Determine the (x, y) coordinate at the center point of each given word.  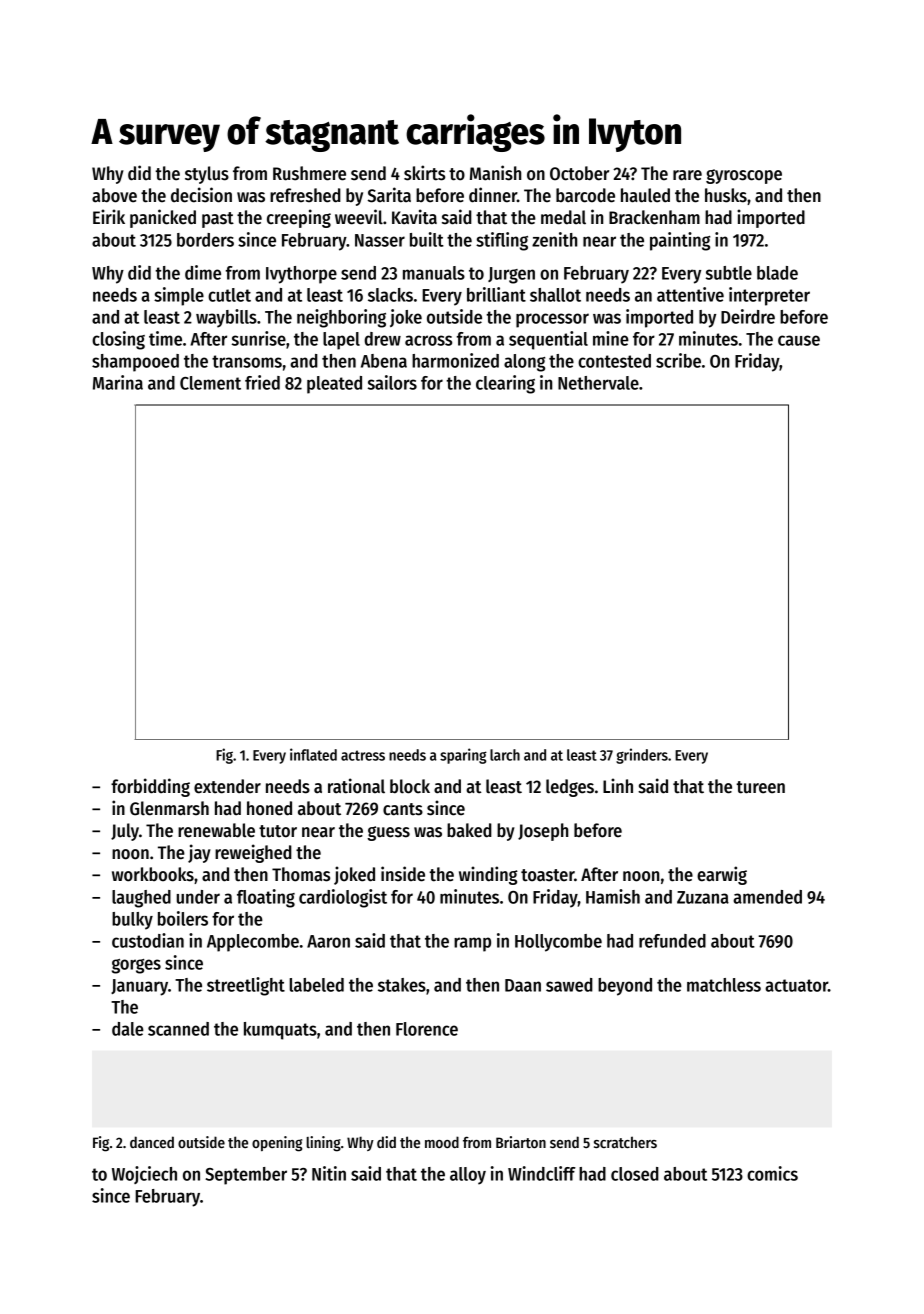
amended (767, 897)
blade (777, 273)
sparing (463, 756)
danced (152, 1142)
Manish (495, 173)
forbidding (150, 787)
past (218, 220)
